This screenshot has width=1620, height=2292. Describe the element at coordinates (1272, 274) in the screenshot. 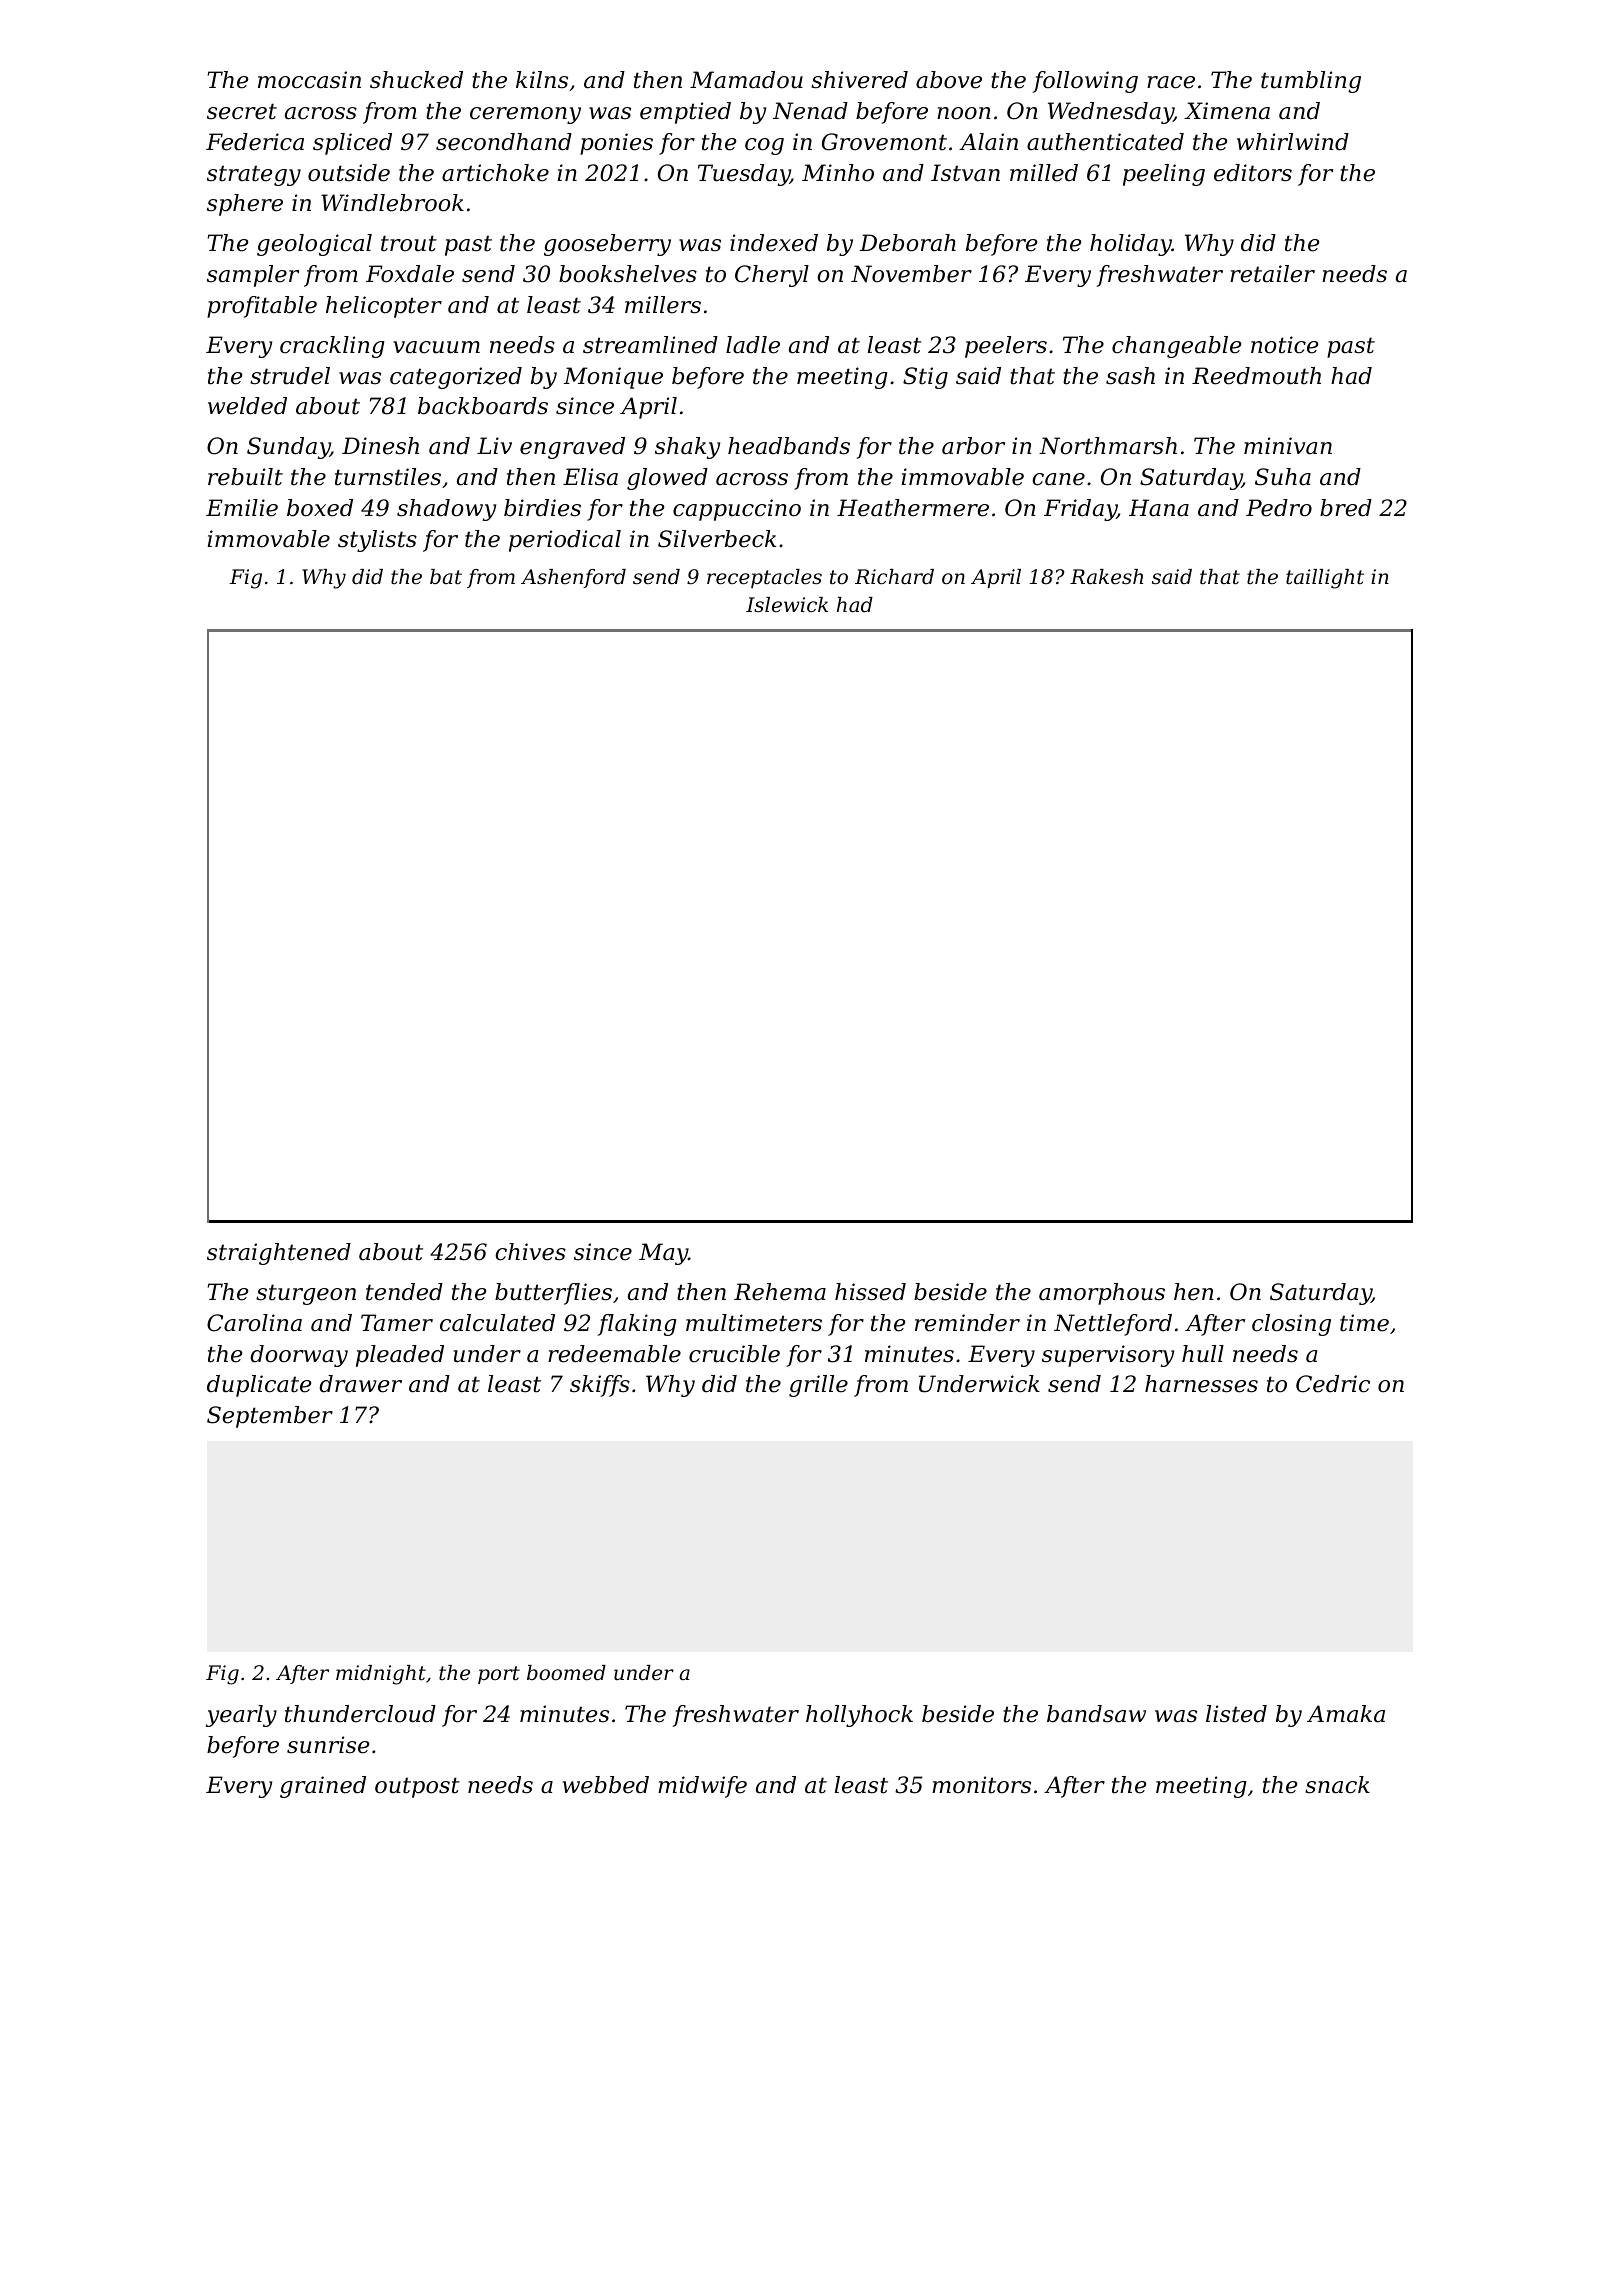

I see `retailer` at that location.
